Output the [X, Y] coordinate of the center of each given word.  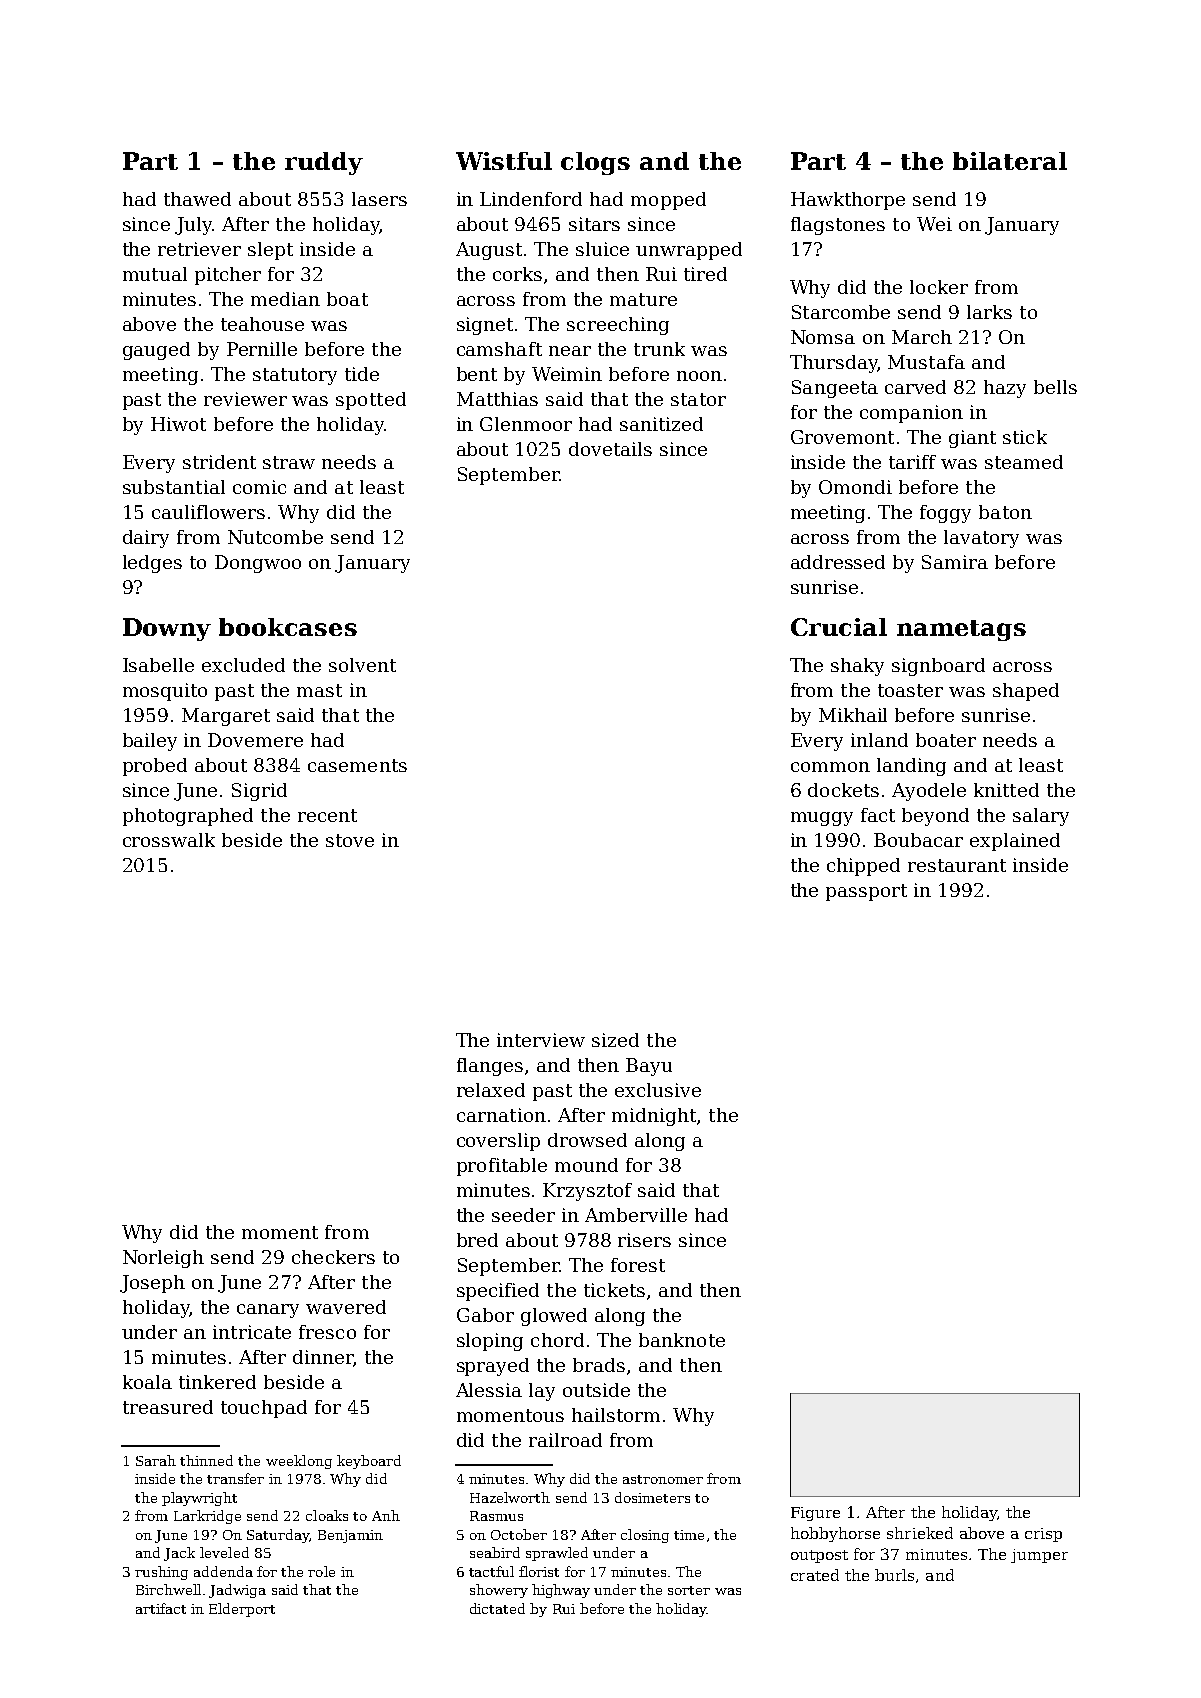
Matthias [497, 399]
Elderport [242, 1610]
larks [989, 312]
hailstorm [616, 1415]
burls [894, 1575]
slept [270, 251]
